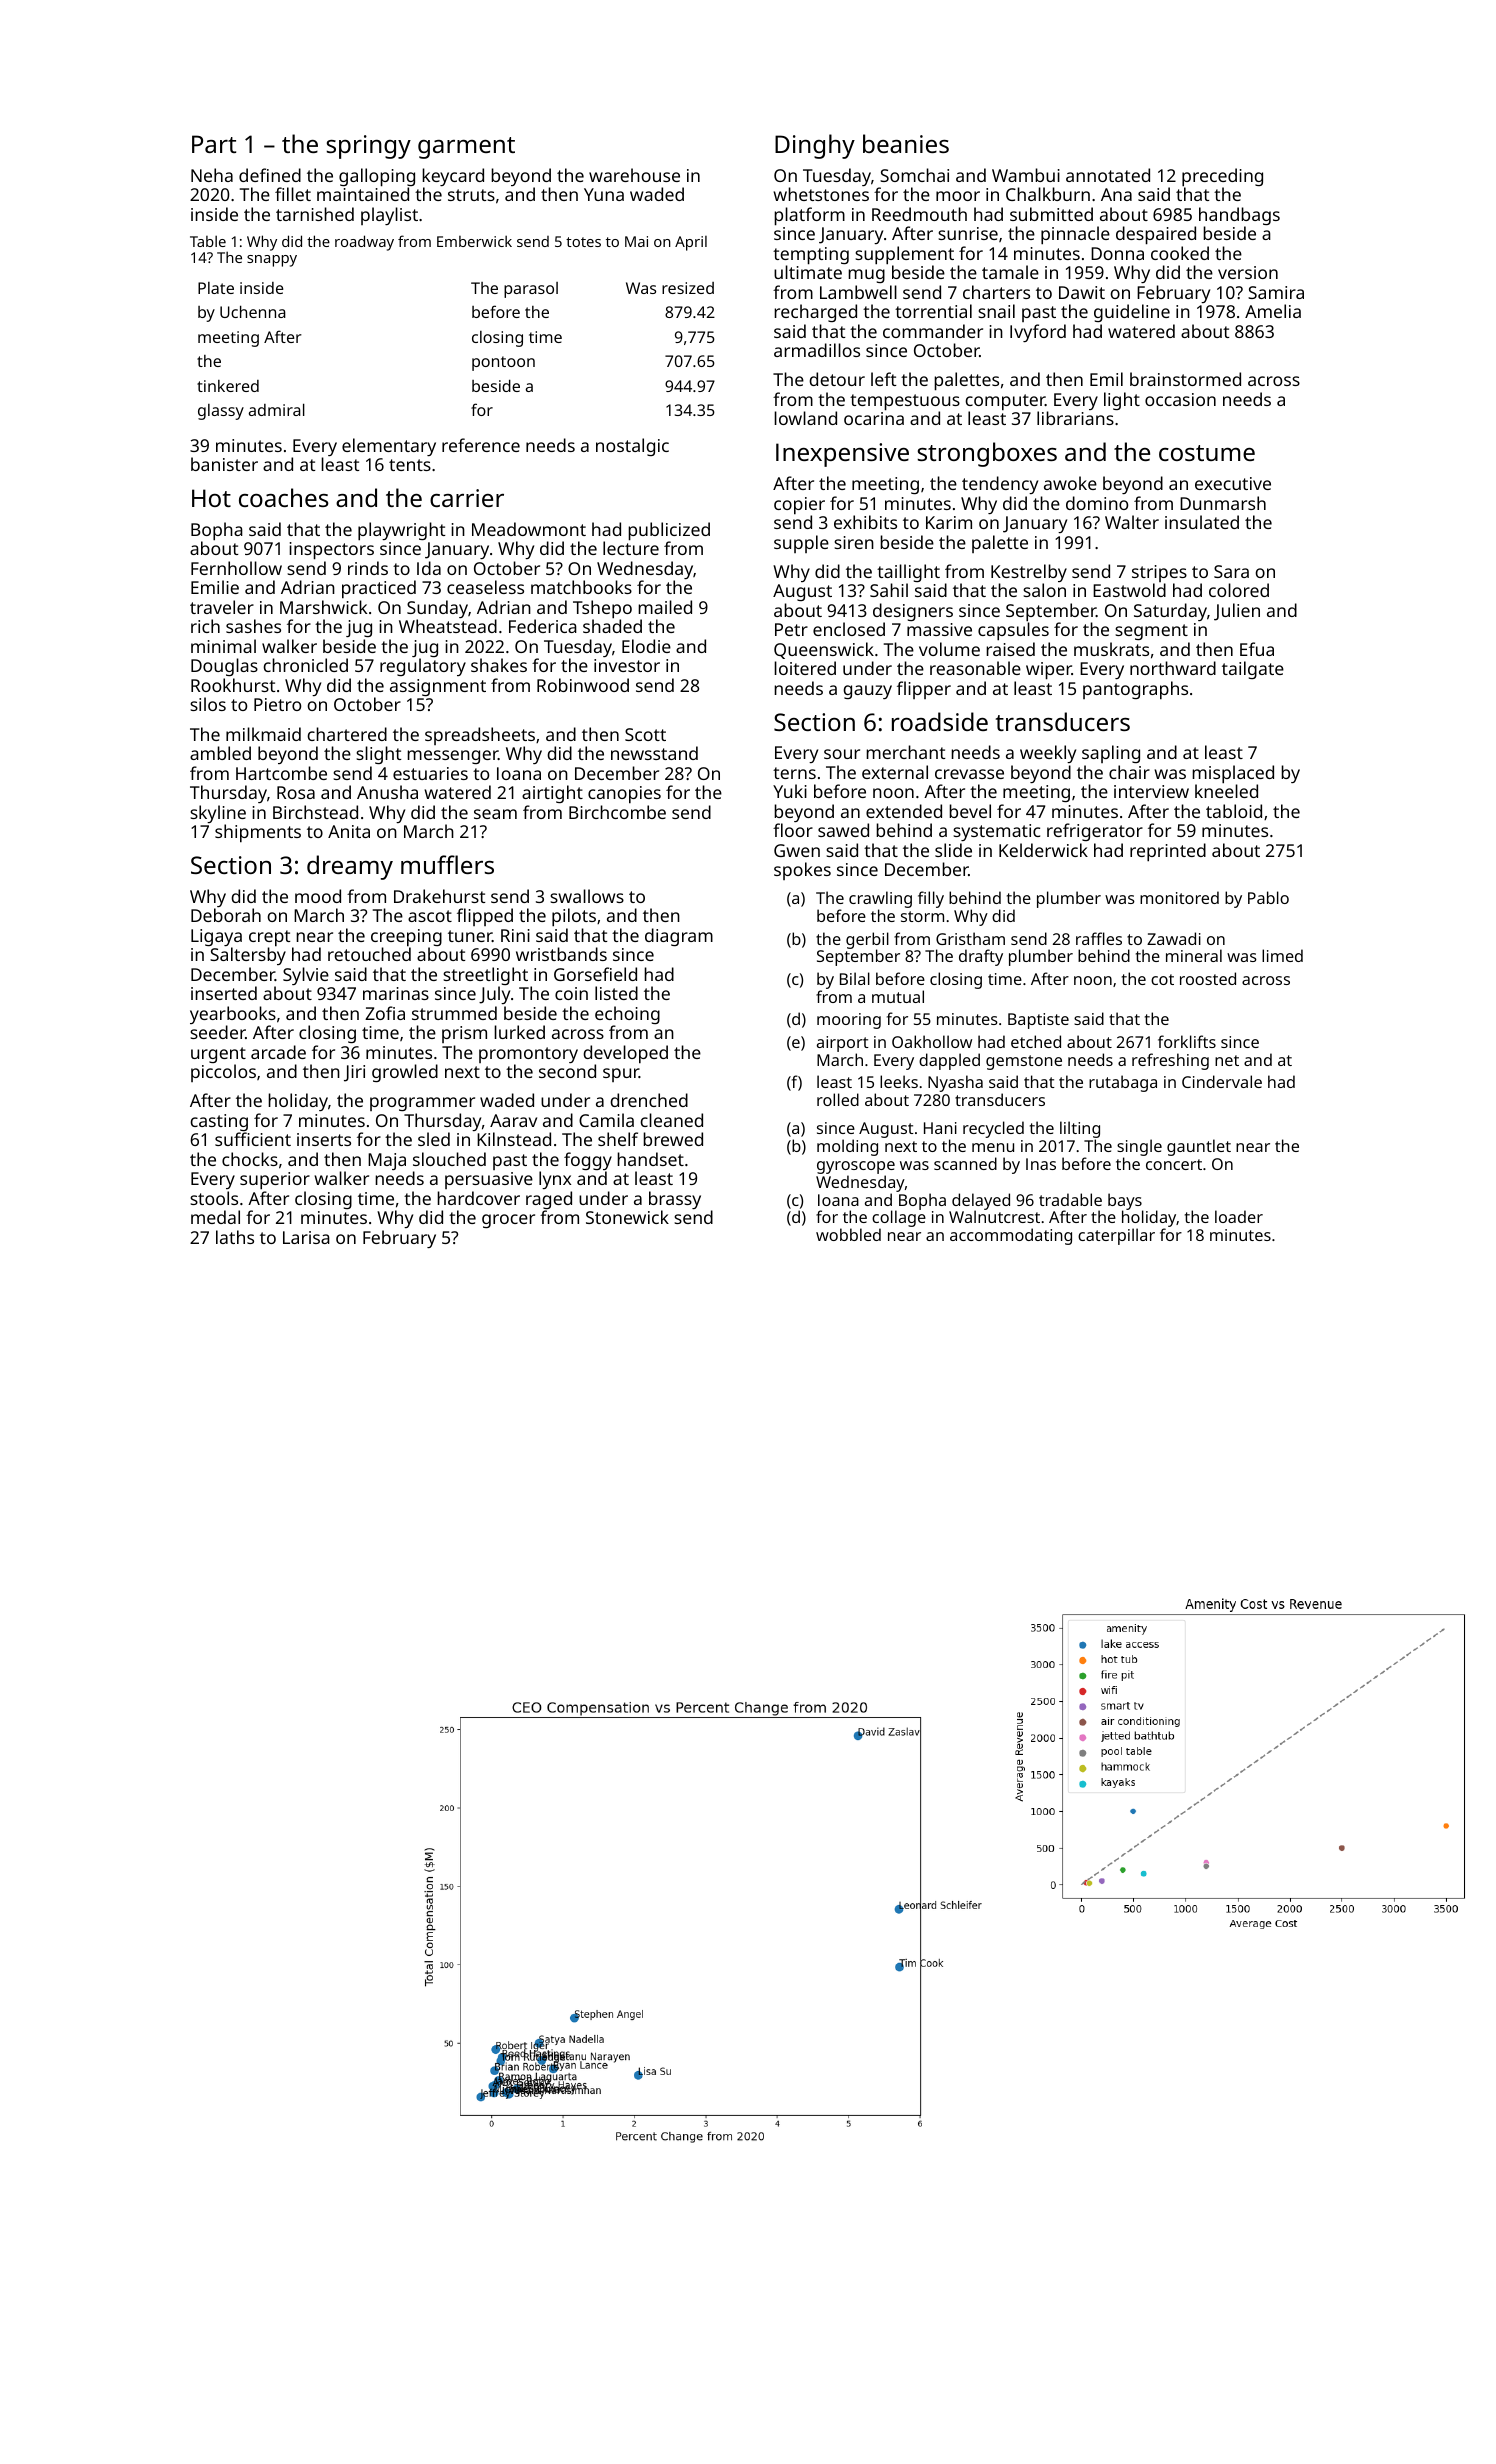  I want to click on pontoon, so click(503, 363).
